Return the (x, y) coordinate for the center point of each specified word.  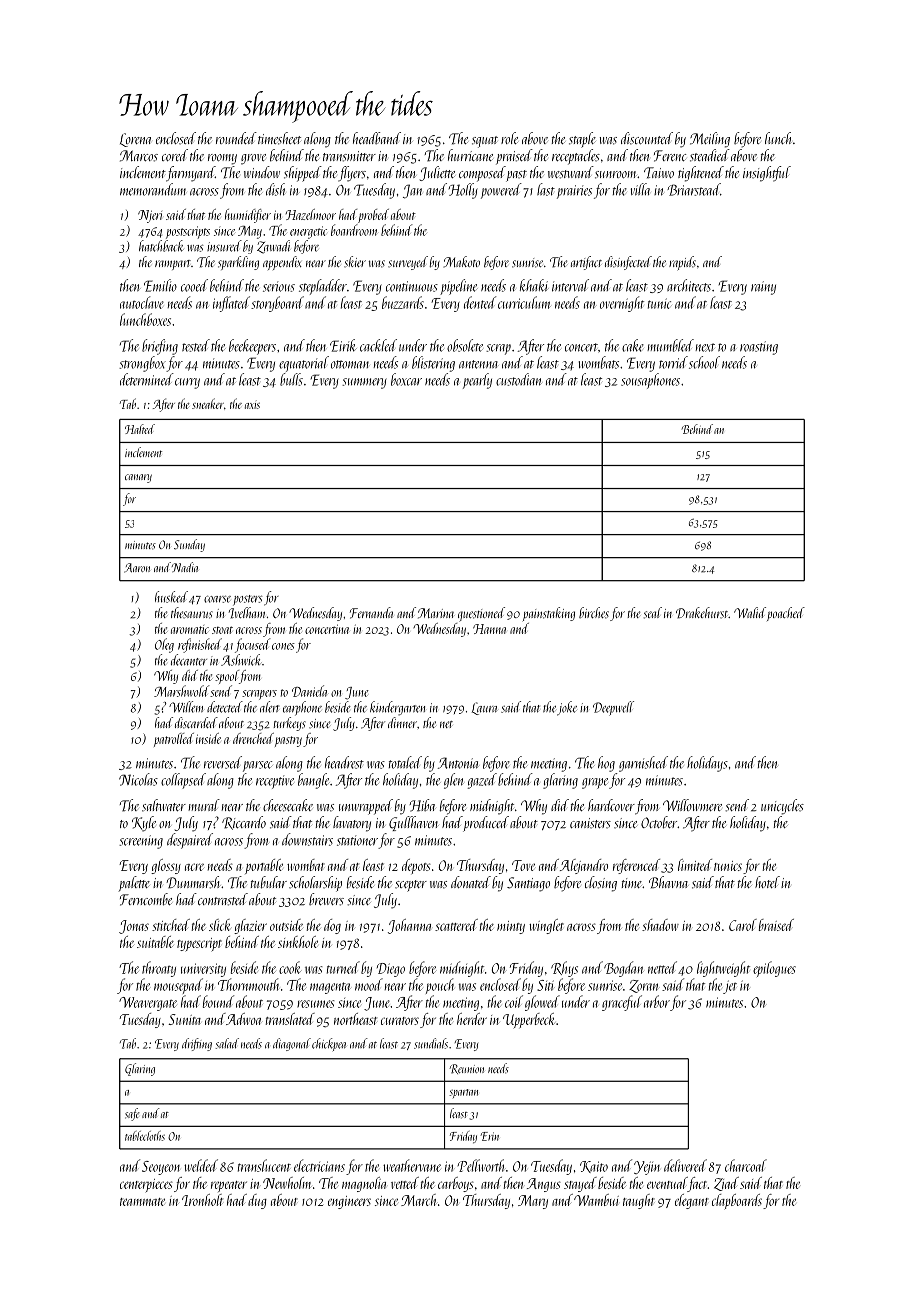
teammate (142, 1202)
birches (594, 613)
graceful (622, 1003)
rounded (236, 138)
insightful (767, 174)
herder (472, 1019)
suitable (155, 942)
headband (377, 138)
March (418, 1200)
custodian (519, 379)
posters (247, 600)
